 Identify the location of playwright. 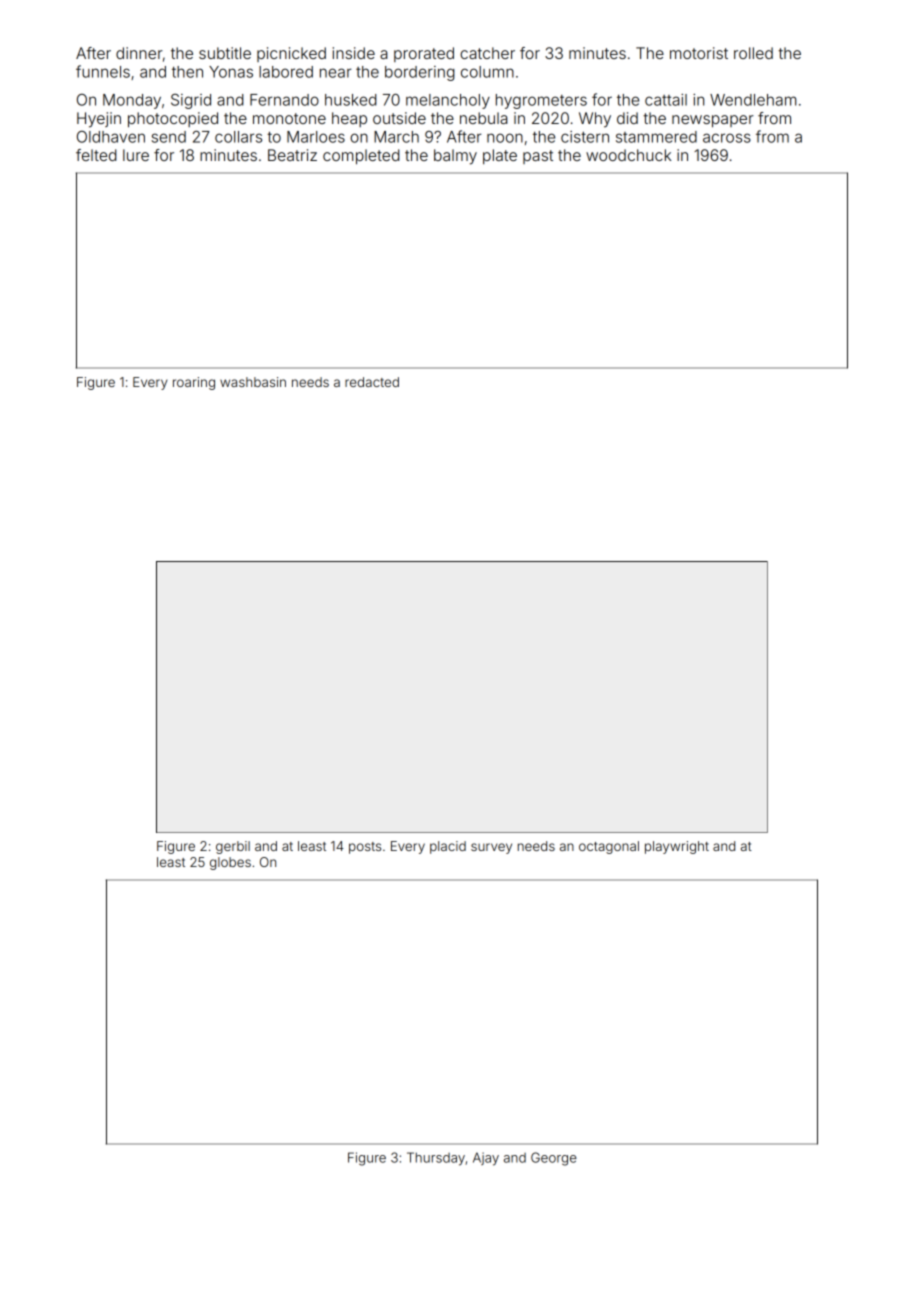
(677, 847).
